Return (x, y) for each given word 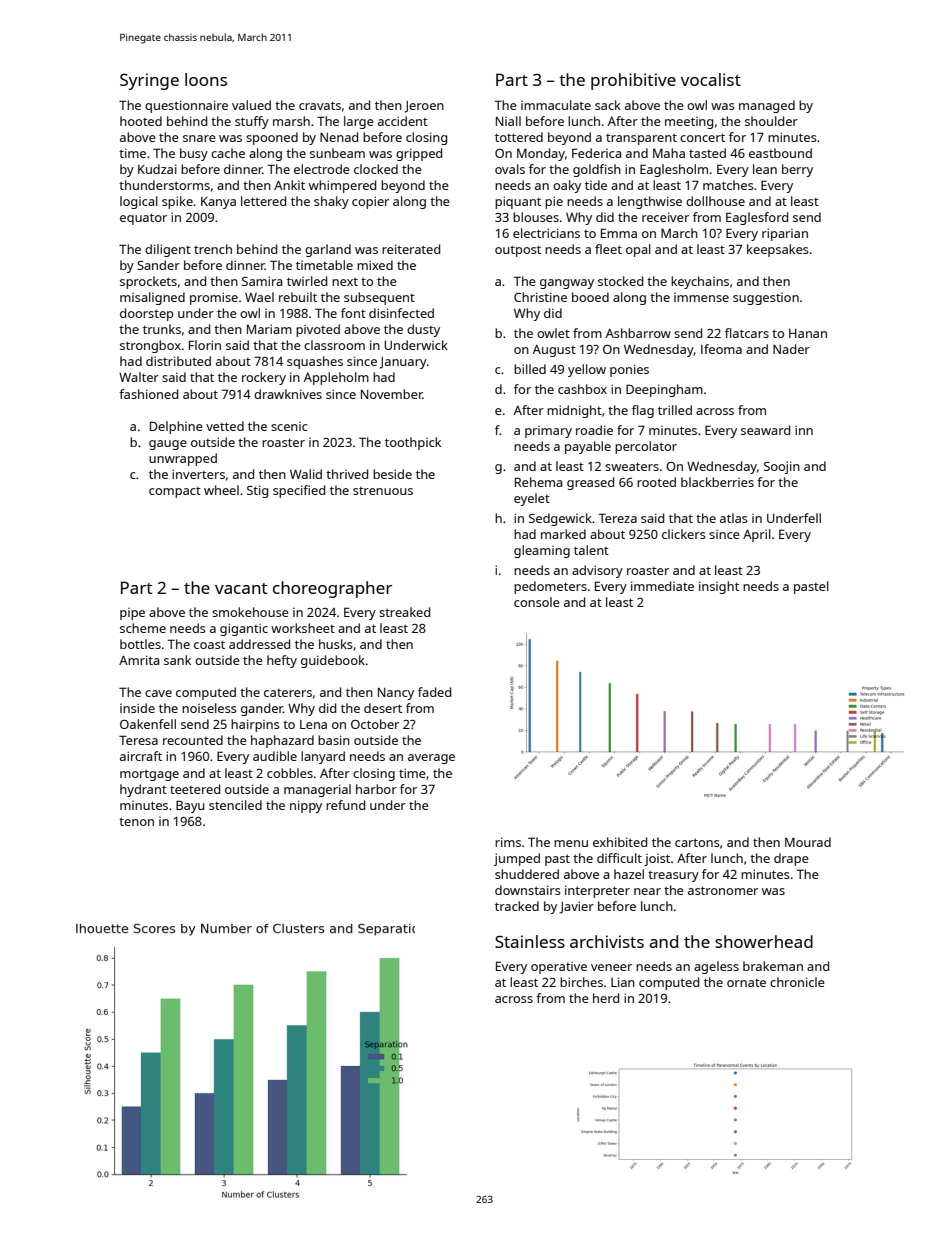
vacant (241, 588)
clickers (684, 534)
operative (559, 968)
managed (767, 106)
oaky (567, 186)
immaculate (556, 105)
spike (177, 202)
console (537, 602)
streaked (404, 612)
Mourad (808, 842)
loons (206, 79)
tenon (136, 821)
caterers (288, 693)
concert (702, 137)
